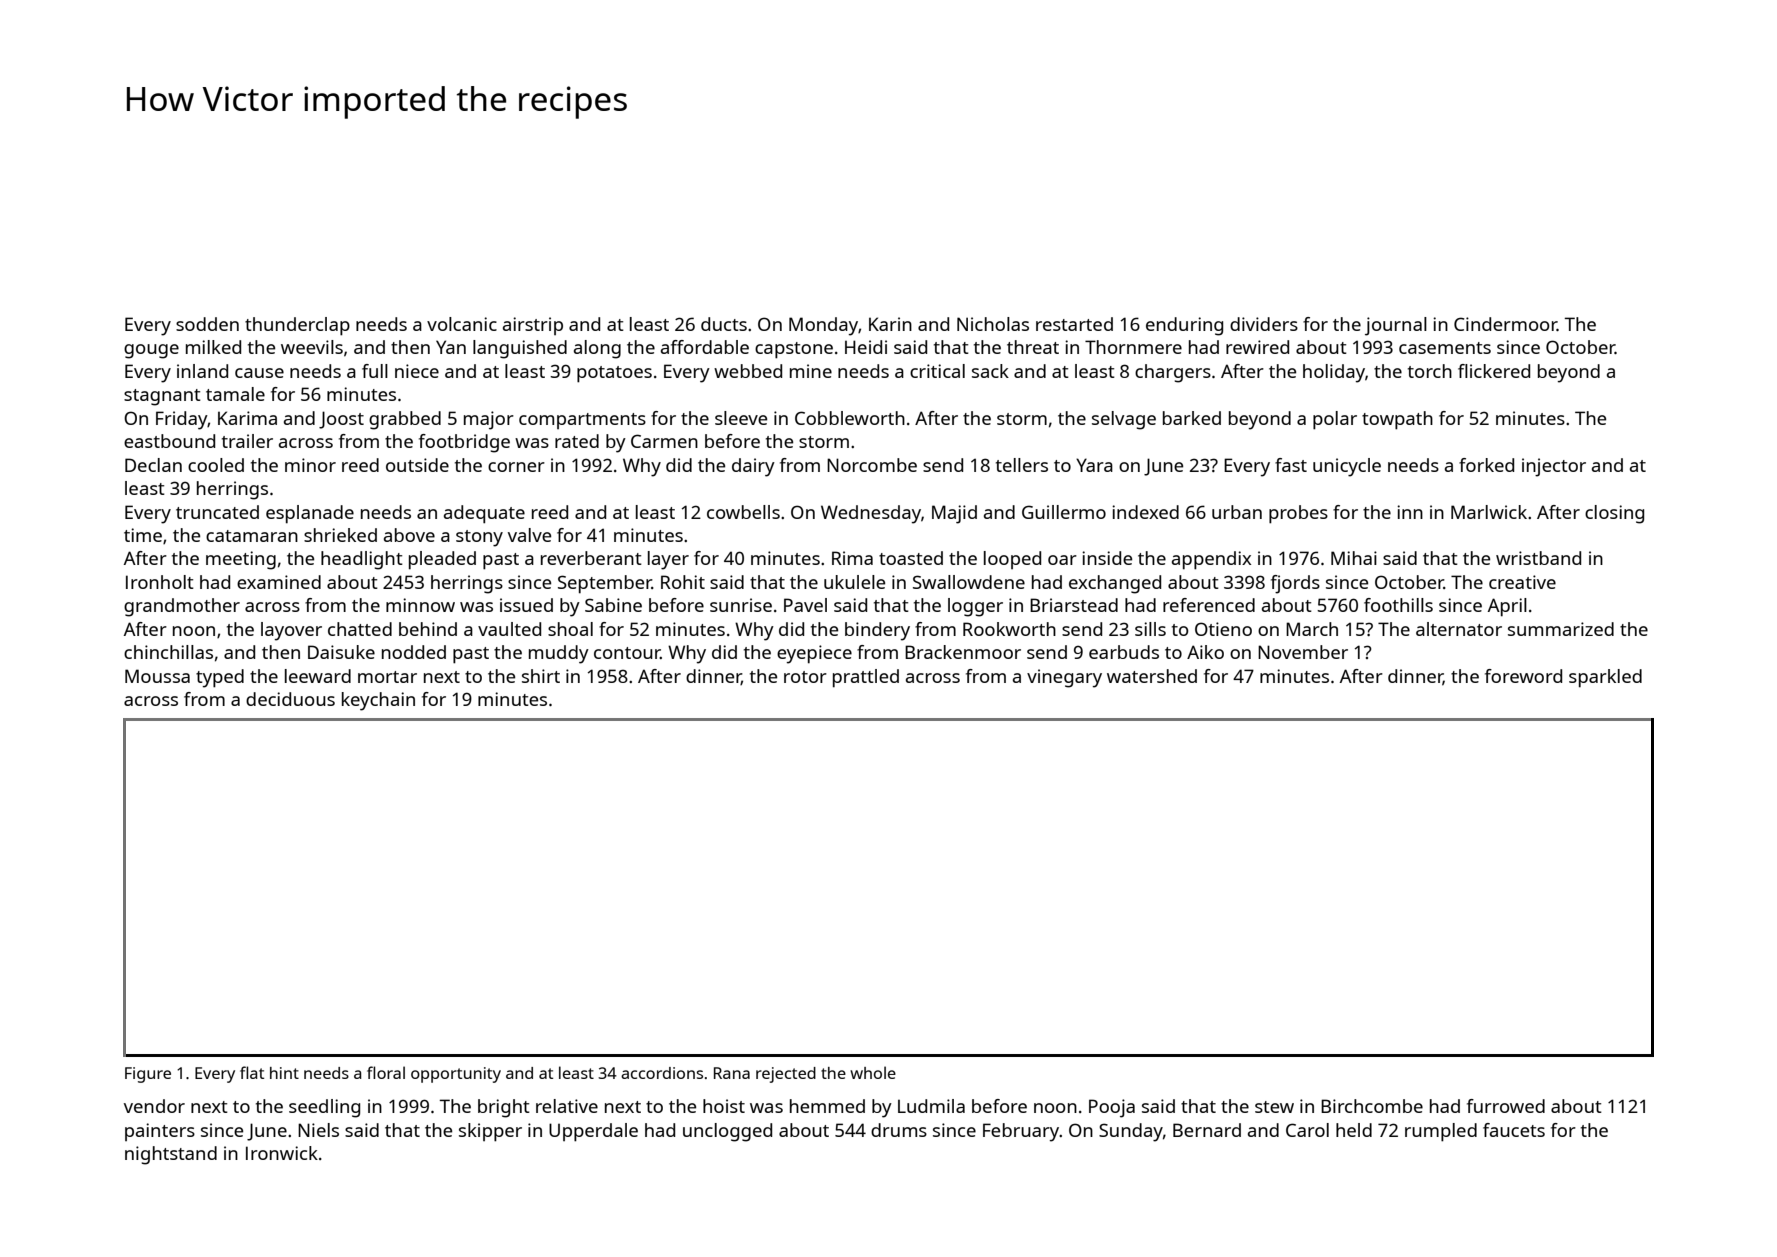  I want to click on floral, so click(386, 1072).
